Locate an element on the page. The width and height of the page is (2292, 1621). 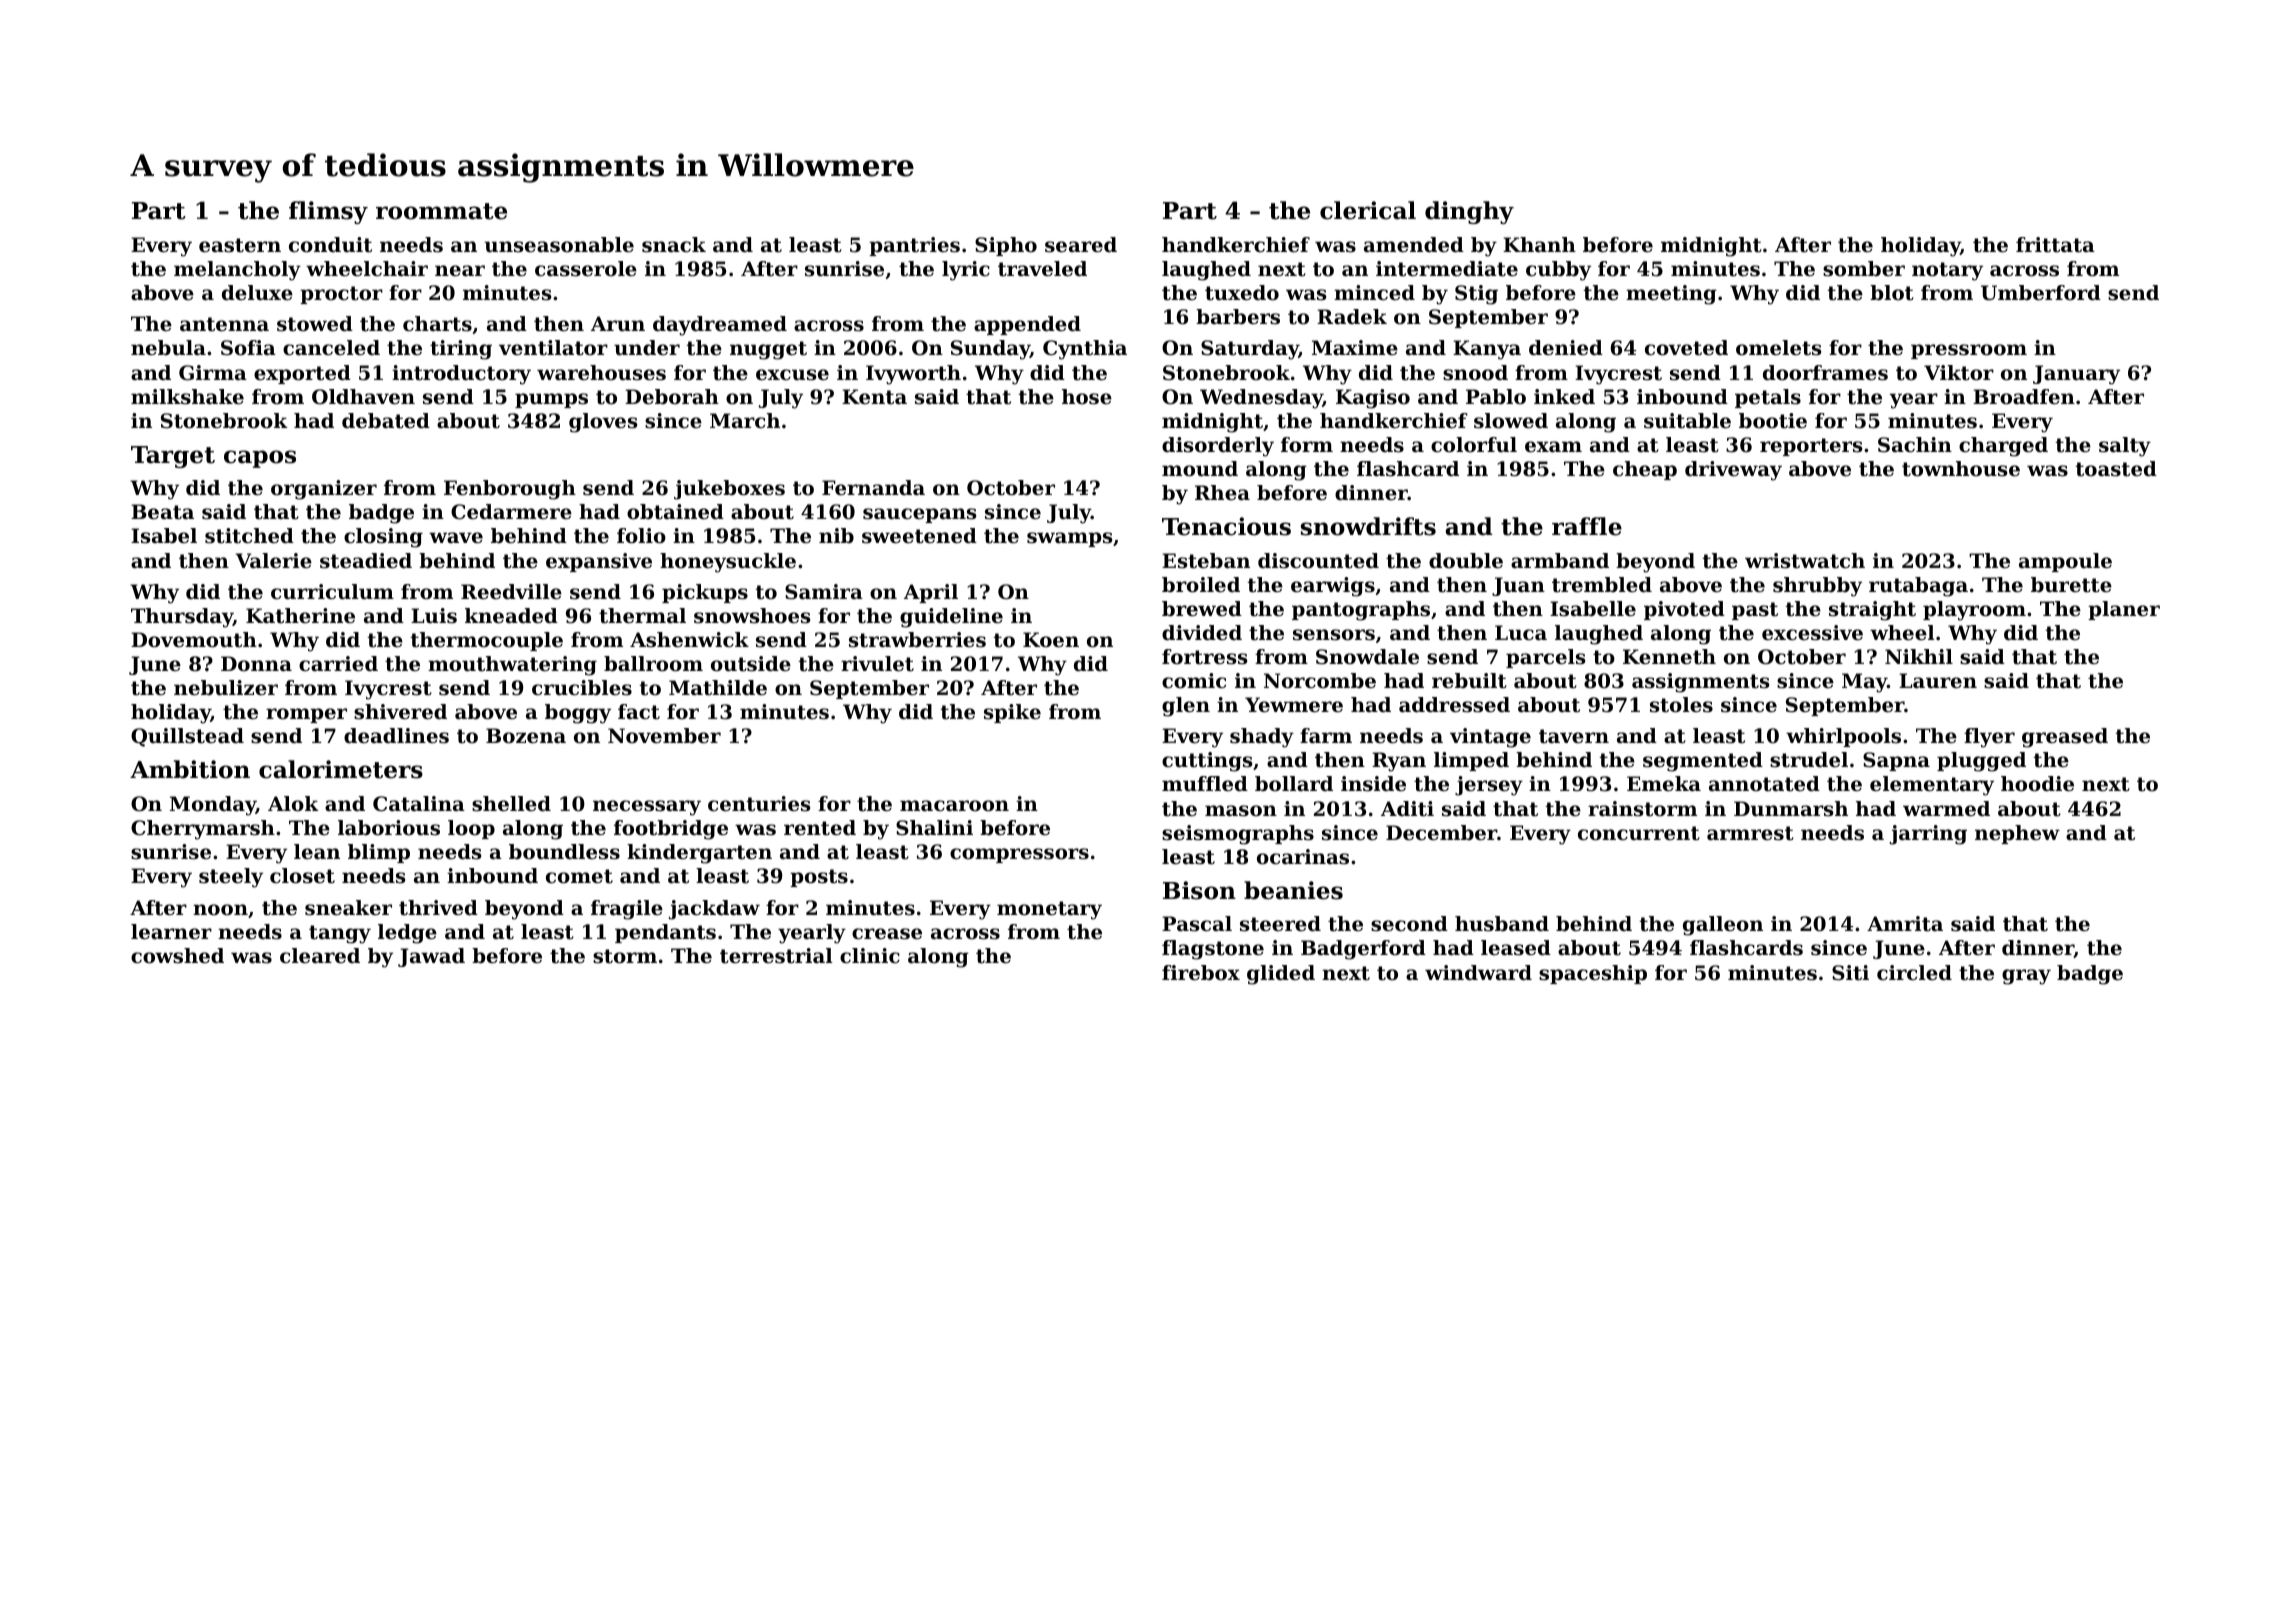
armrest is located at coordinates (1750, 833).
